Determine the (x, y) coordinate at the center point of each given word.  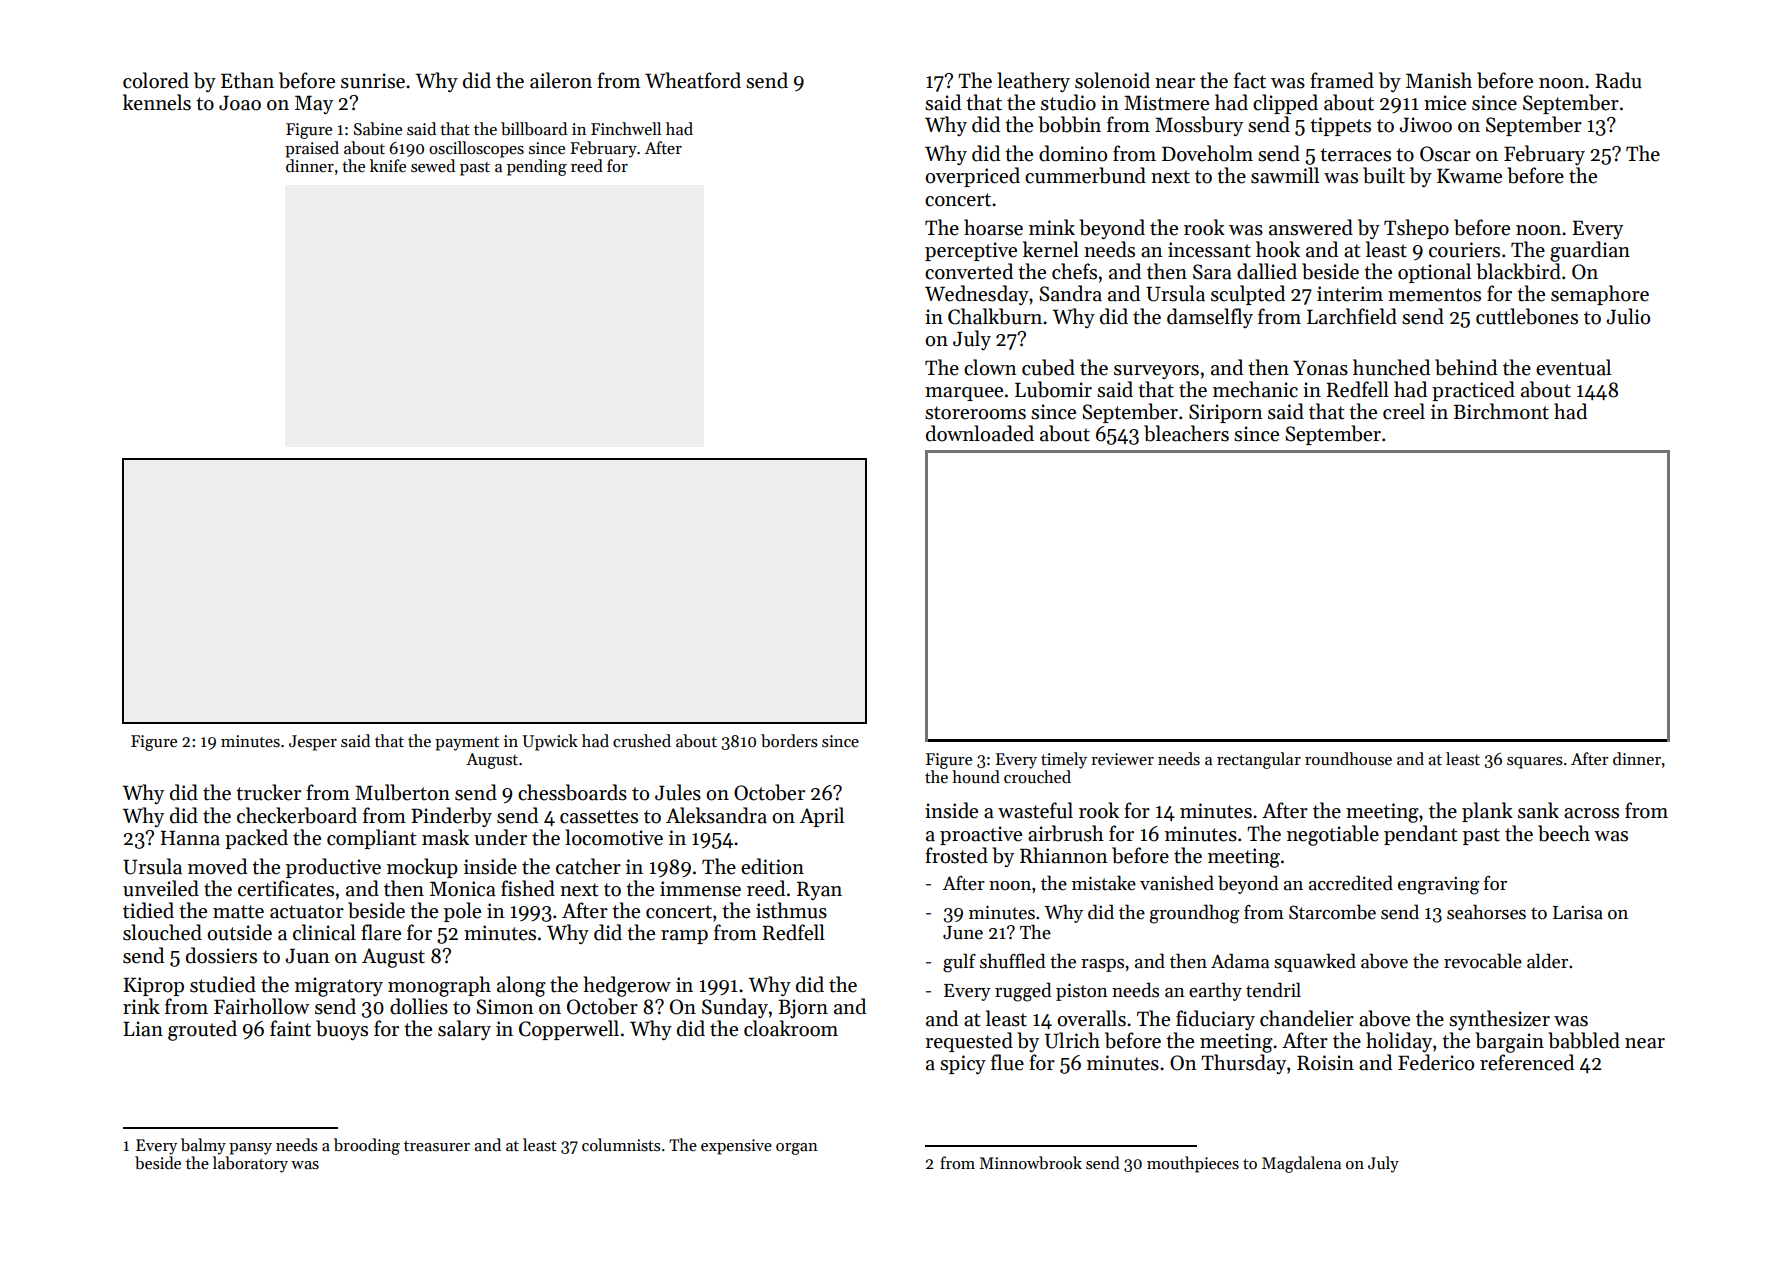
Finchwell (626, 129)
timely (1064, 760)
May (314, 104)
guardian (1590, 251)
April (821, 817)
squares (1535, 763)
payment (467, 744)
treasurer (437, 1146)
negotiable (1333, 835)
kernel (1051, 249)
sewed (433, 166)
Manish (1439, 80)
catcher (588, 866)
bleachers (1186, 433)
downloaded (980, 433)
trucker (268, 792)
